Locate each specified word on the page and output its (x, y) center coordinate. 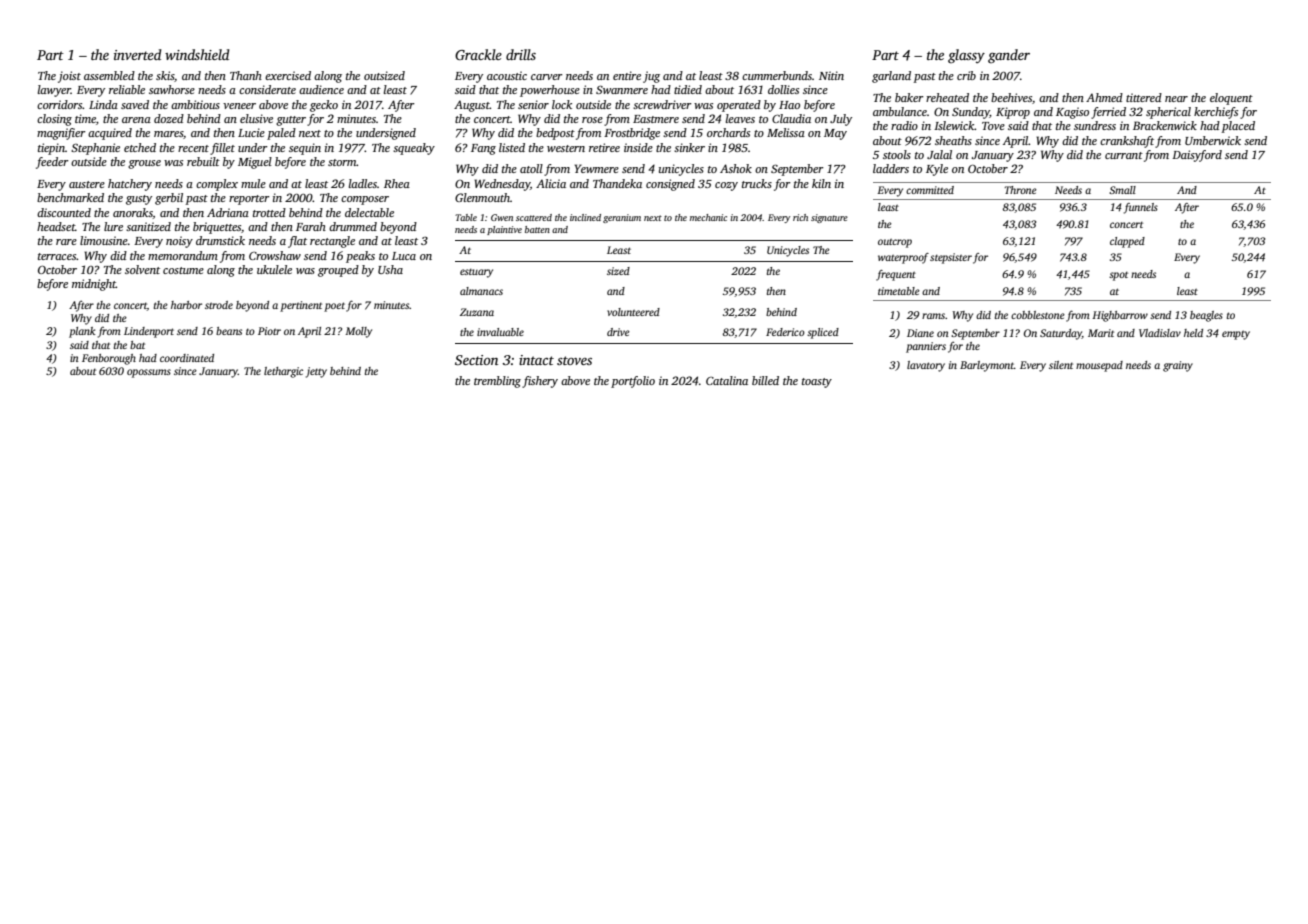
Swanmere (622, 89)
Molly (358, 332)
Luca (404, 256)
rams (933, 316)
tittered (1144, 97)
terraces (57, 256)
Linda (103, 104)
